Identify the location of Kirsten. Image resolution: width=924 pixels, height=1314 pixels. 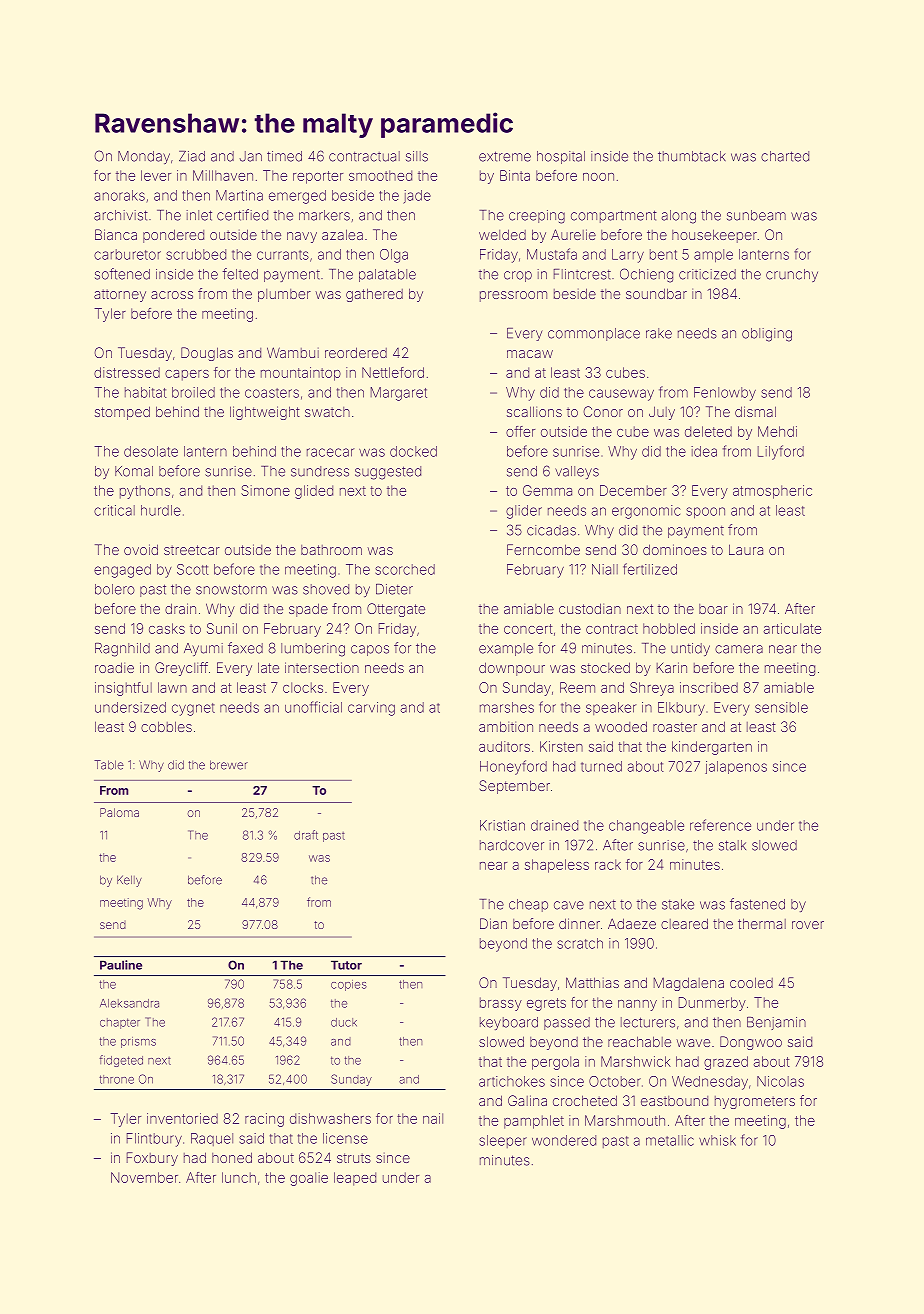
(561, 746).
